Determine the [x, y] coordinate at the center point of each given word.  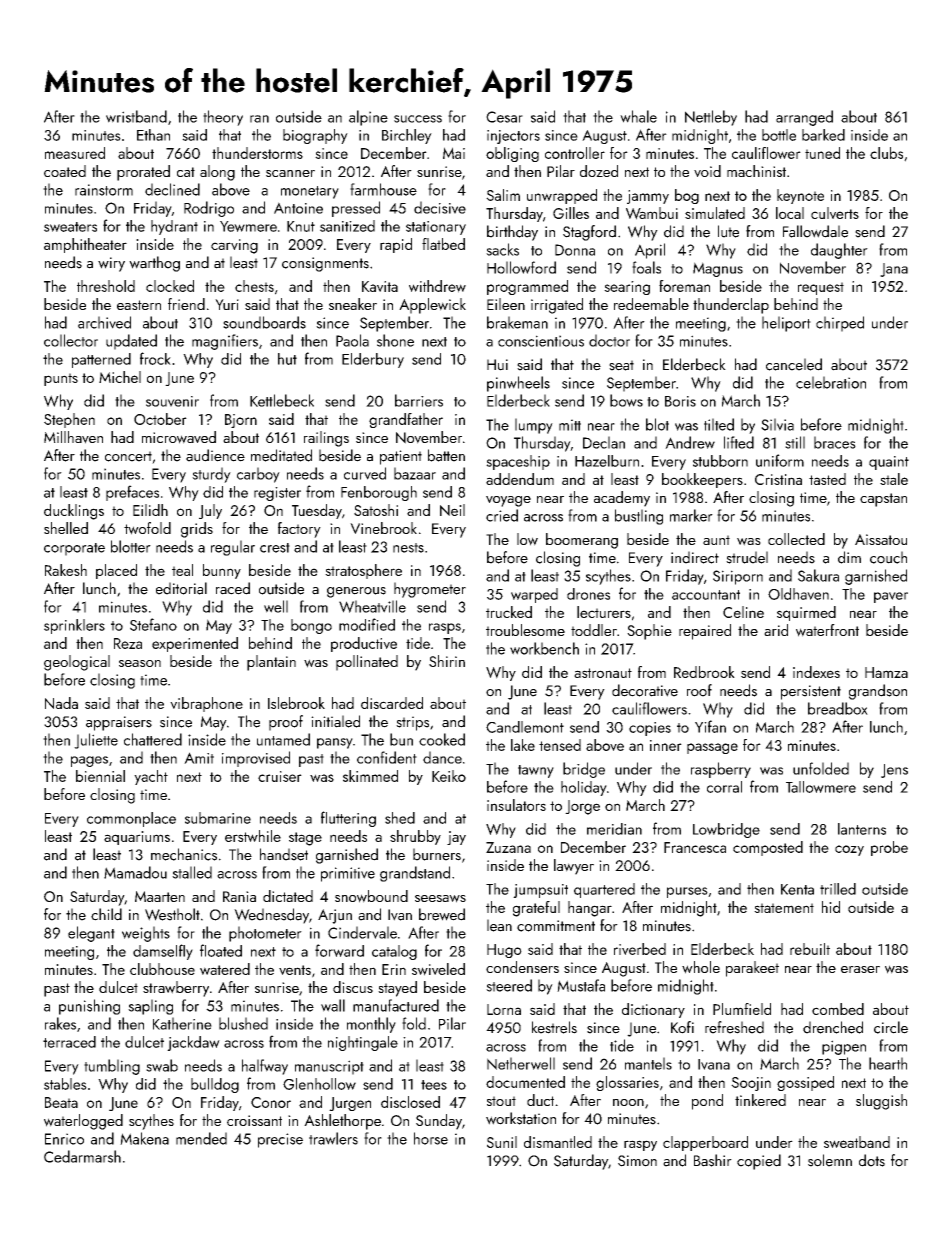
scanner [290, 173]
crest [275, 548]
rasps [445, 628]
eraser [860, 969]
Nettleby [711, 118]
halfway [265, 1067]
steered [509, 985]
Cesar [504, 117]
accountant [706, 595]
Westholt [172, 914]
